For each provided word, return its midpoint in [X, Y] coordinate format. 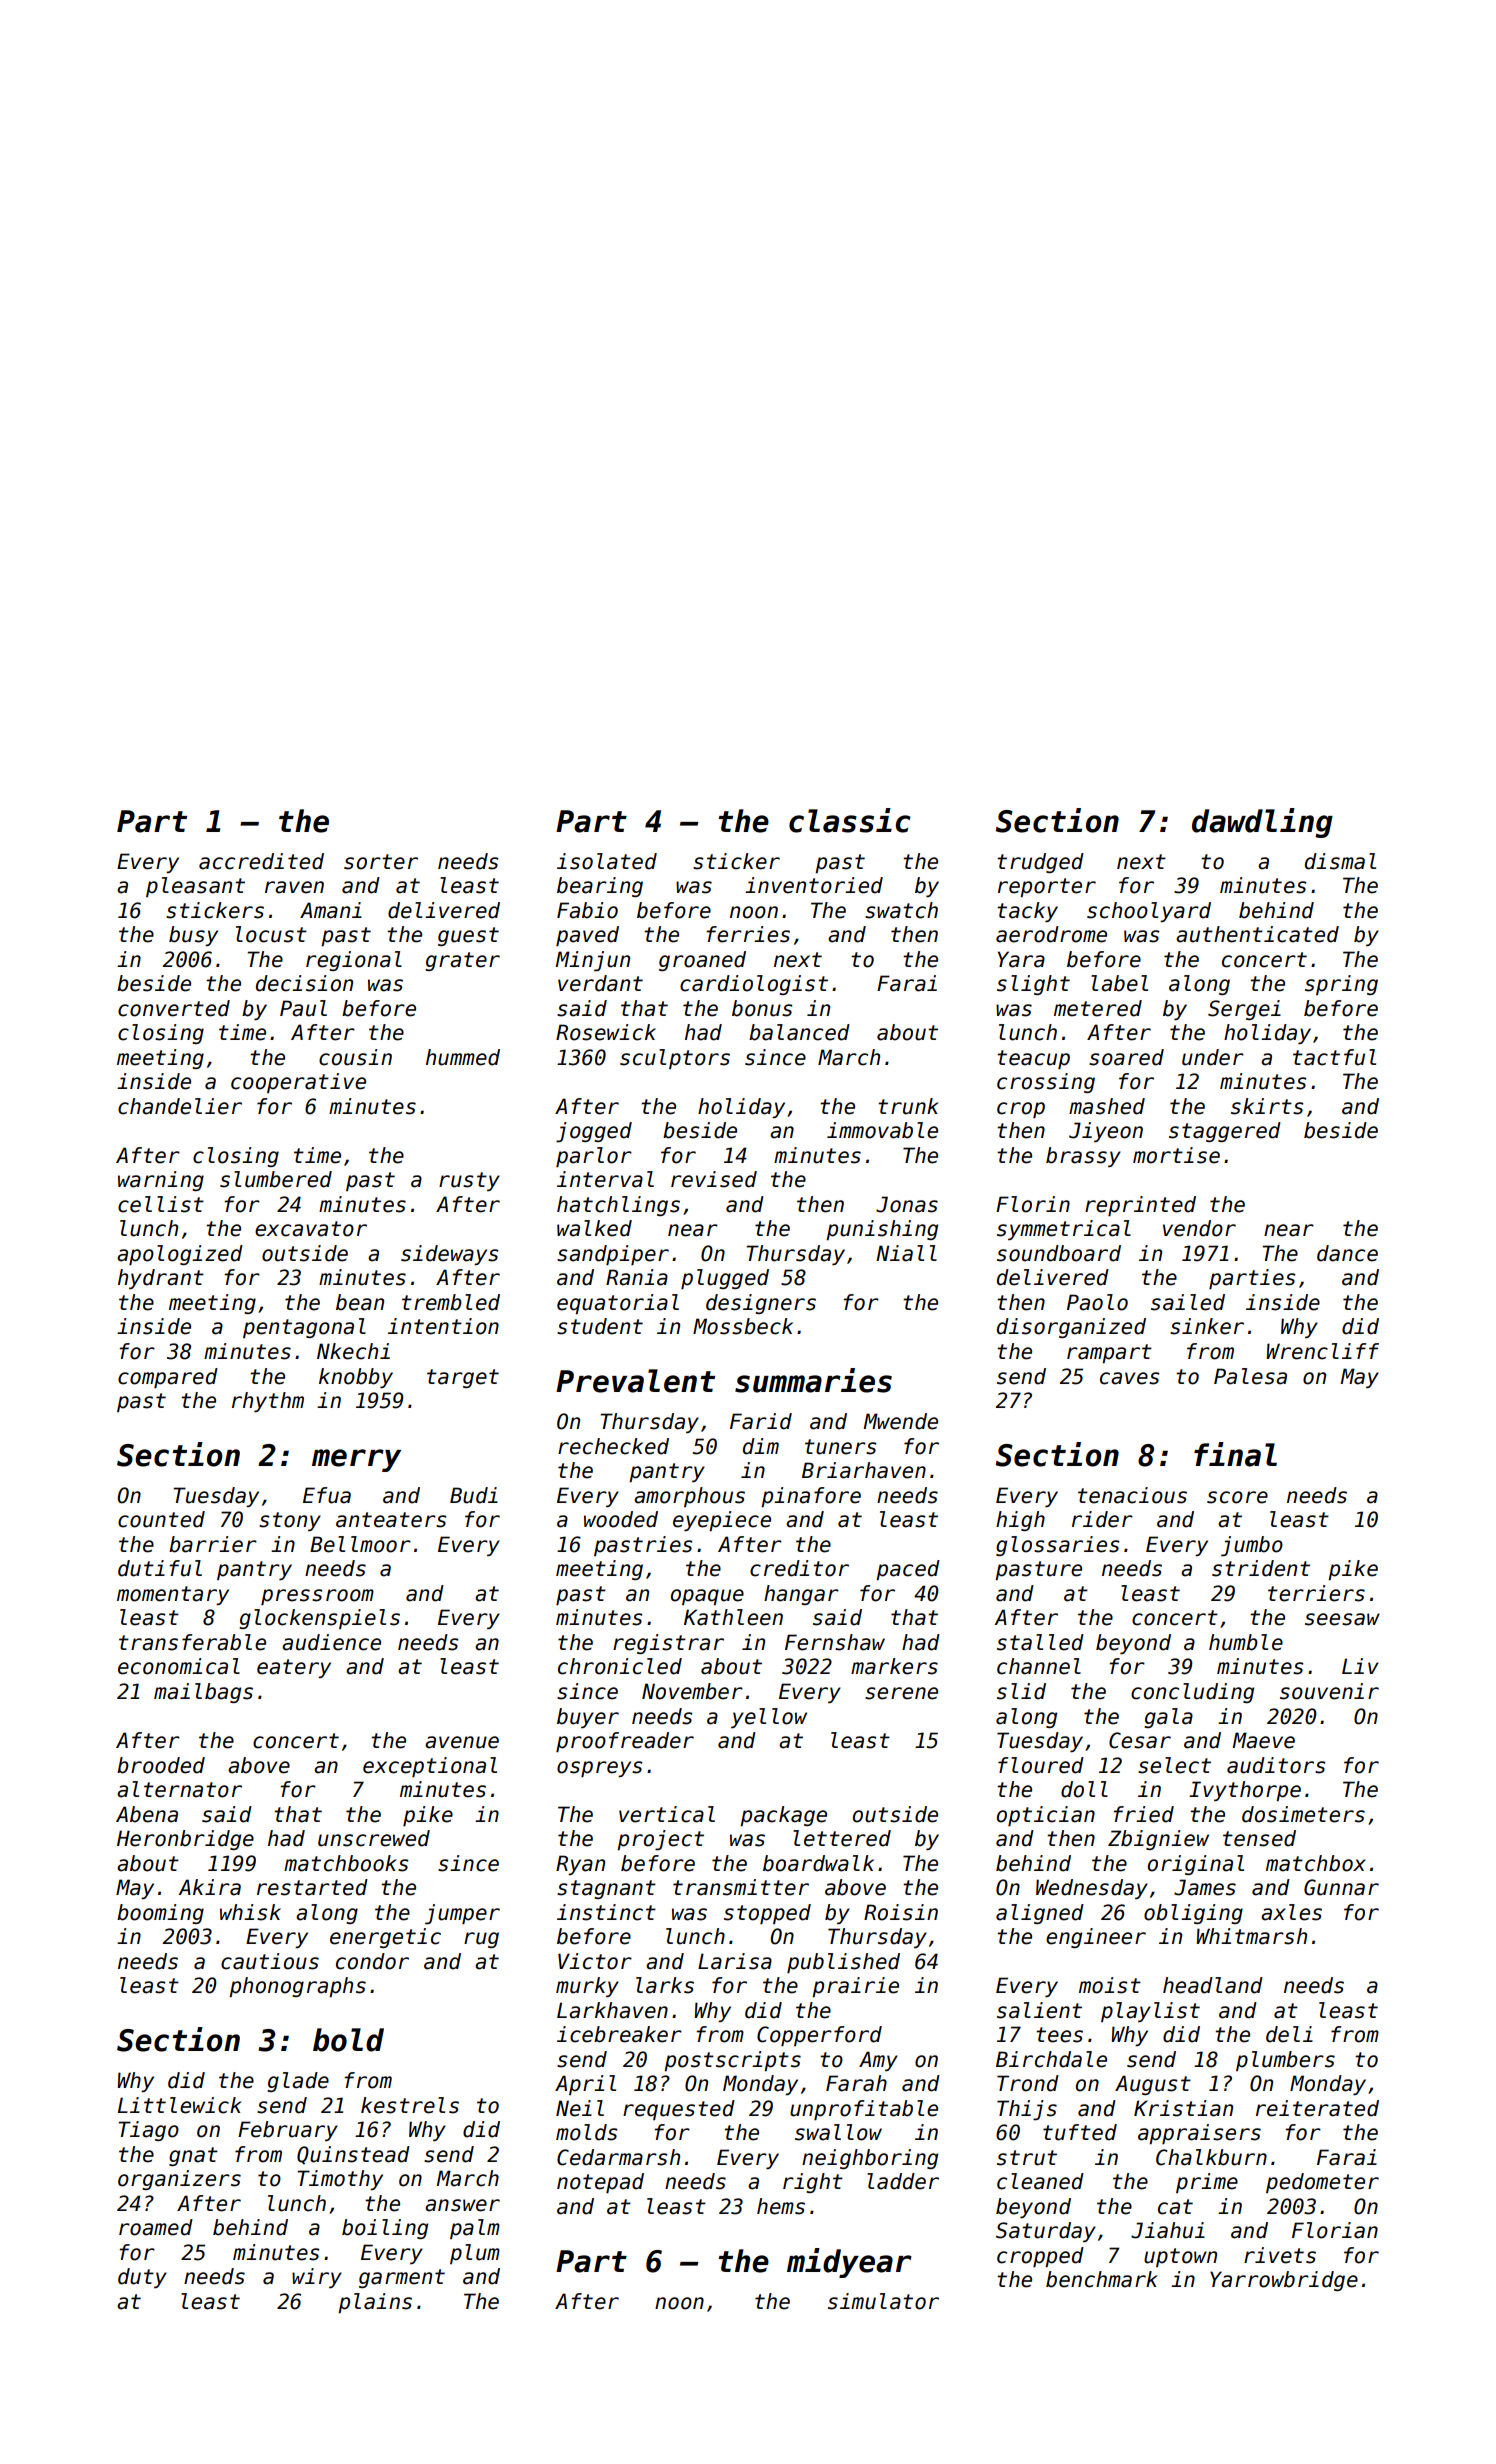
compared [168, 1378]
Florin [1033, 1204]
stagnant [606, 1889]
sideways [449, 1255]
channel [1039, 1666]
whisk [250, 1912]
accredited [261, 861]
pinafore [811, 1497]
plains [375, 2303]
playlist [1150, 2012]
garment [402, 2278]
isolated [607, 861]
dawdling [1262, 823]
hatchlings [618, 1206]
